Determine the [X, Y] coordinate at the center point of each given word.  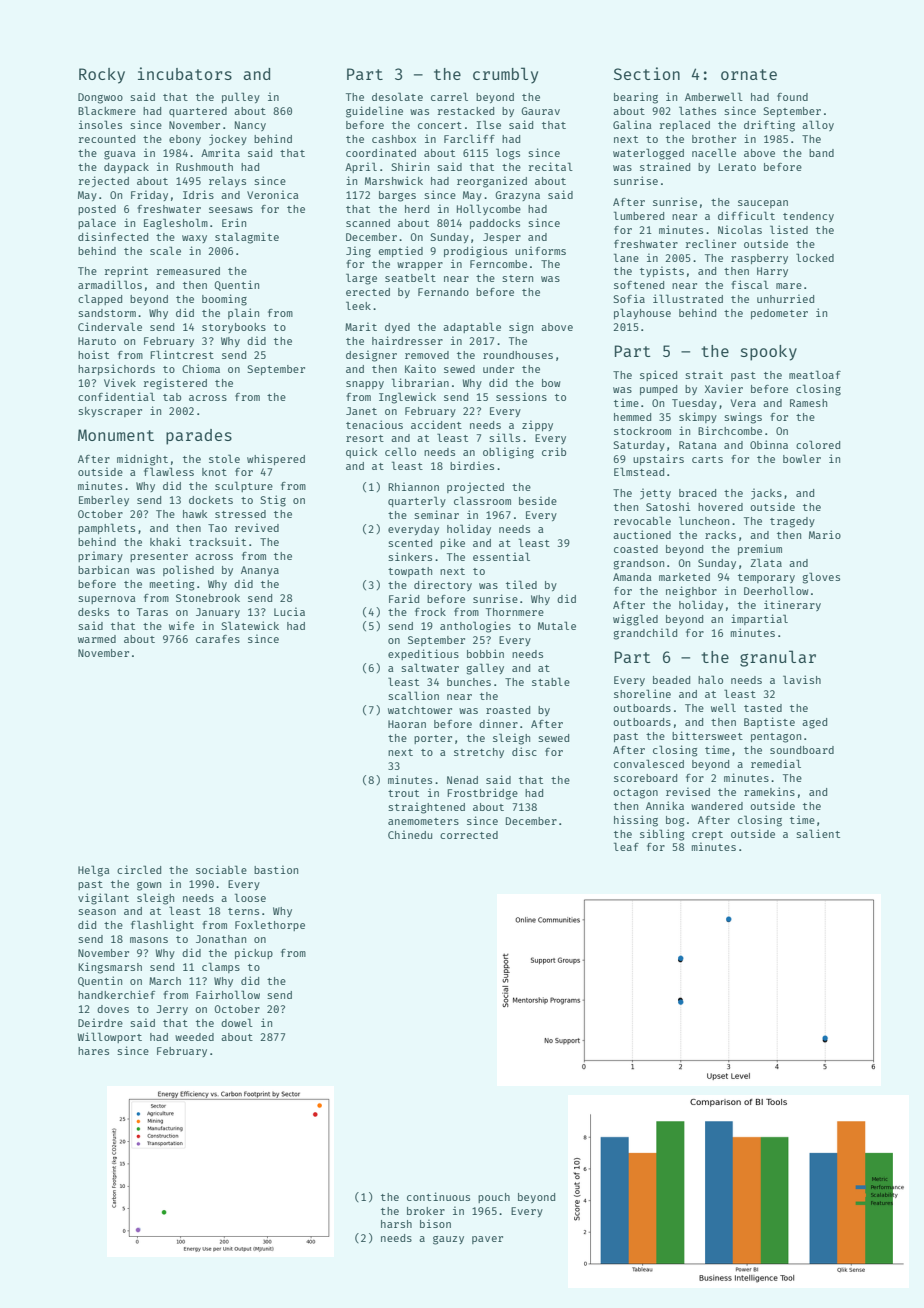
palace [97, 223]
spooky [769, 353]
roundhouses [518, 355]
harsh [396, 1224]
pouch [494, 1198]
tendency [808, 217]
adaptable [472, 327]
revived [257, 527]
